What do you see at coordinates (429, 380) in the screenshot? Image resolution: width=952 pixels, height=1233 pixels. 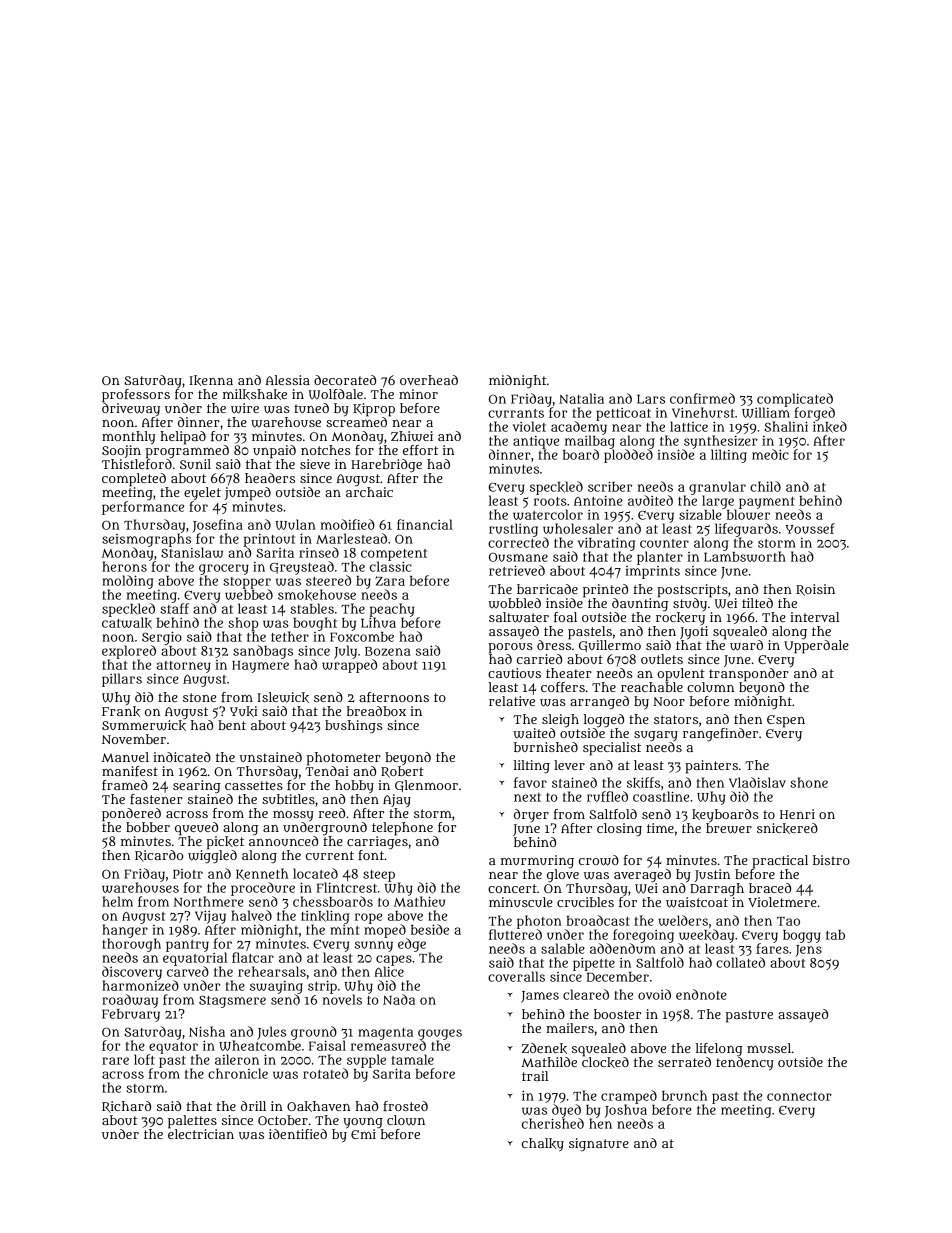 I see `overhead` at bounding box center [429, 380].
